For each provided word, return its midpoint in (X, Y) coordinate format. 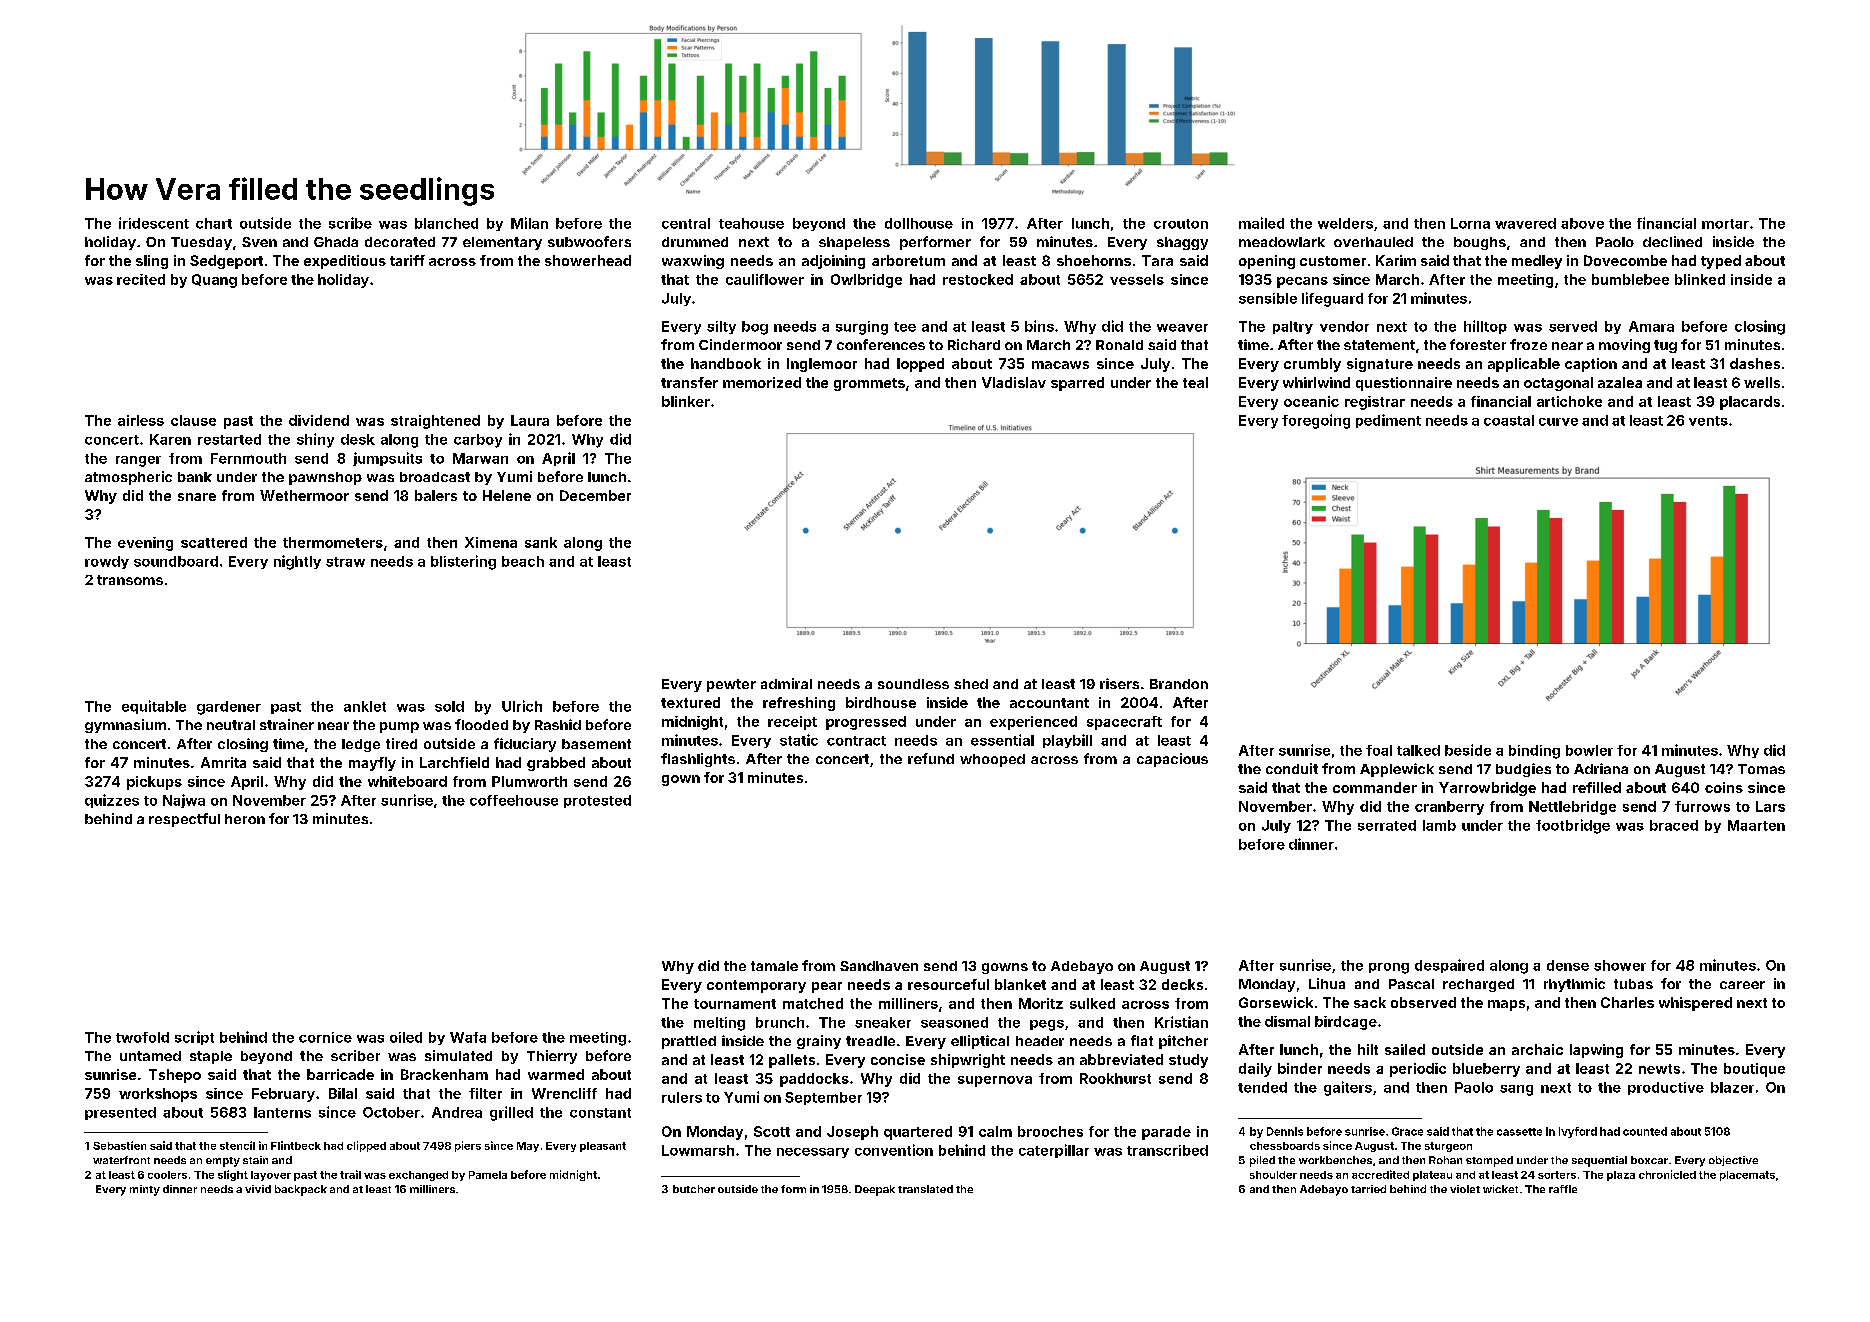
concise (898, 1059)
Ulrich (522, 706)
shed (971, 684)
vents (1708, 421)
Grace (1407, 1131)
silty (721, 327)
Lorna (1470, 223)
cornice (325, 1037)
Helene (507, 495)
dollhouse (919, 223)
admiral (786, 683)
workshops (158, 1095)
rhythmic (1574, 985)
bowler (1589, 750)
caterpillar (1054, 1151)
